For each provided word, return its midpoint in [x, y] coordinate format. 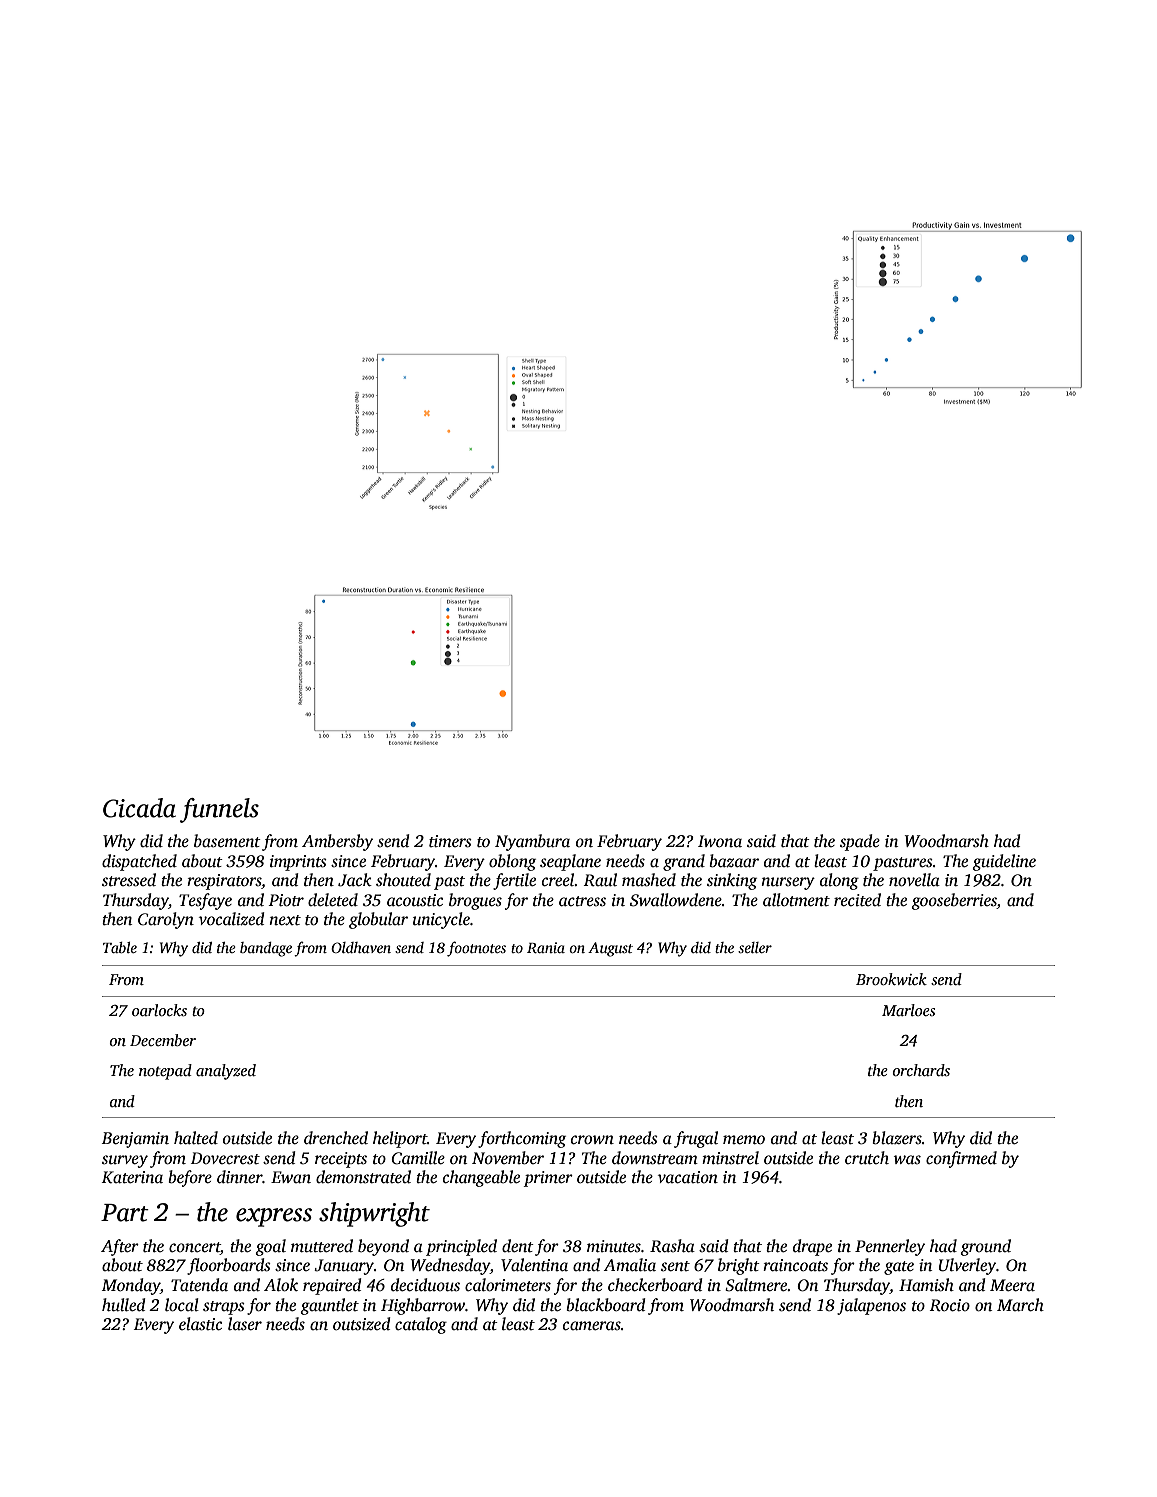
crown [592, 1140]
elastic [200, 1324]
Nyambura [532, 842]
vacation [688, 1177]
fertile [514, 881]
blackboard [605, 1305]
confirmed [961, 1159]
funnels [219, 810]
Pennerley [890, 1247]
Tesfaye [205, 901]
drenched [336, 1138]
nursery [788, 883]
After [120, 1247]
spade [860, 842]
